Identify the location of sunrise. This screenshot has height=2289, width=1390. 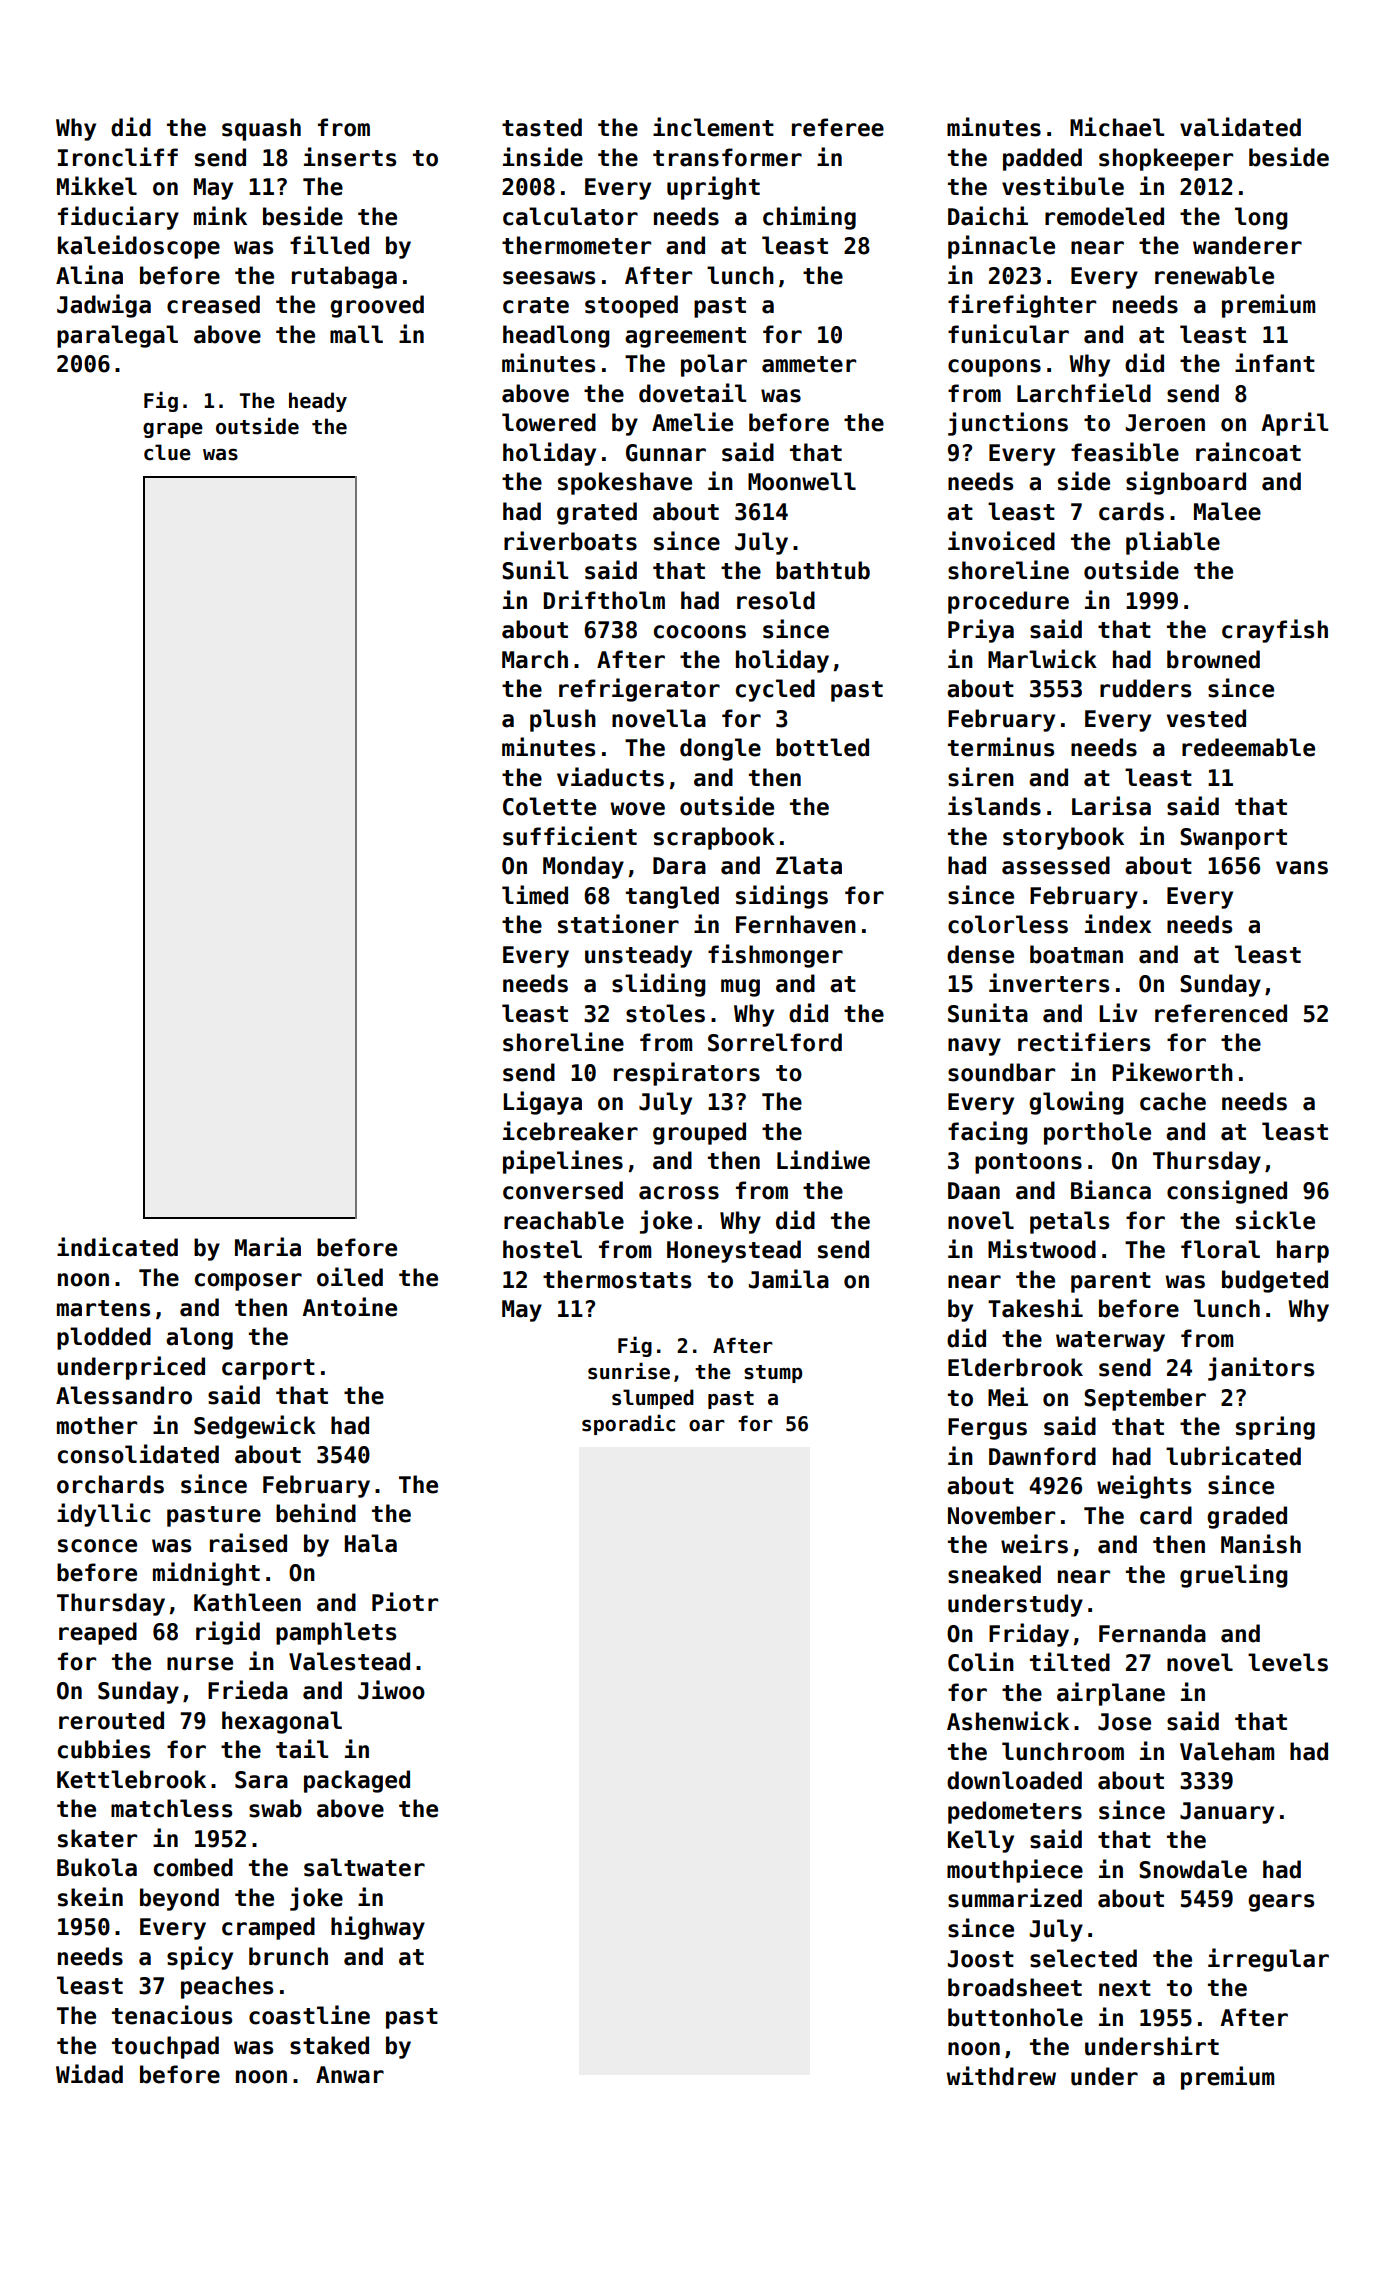
(629, 1371).
